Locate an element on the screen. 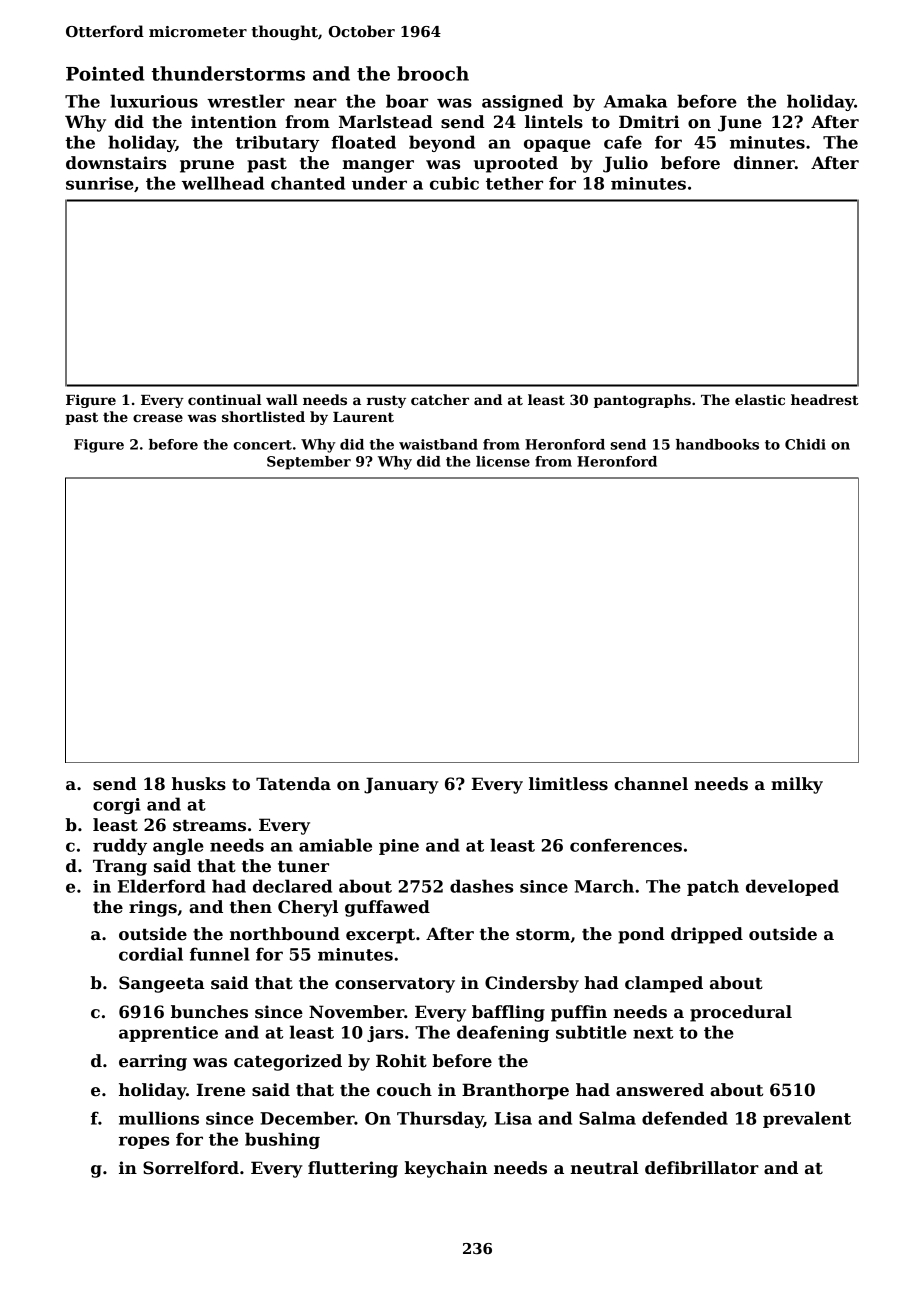  license is located at coordinates (503, 461).
